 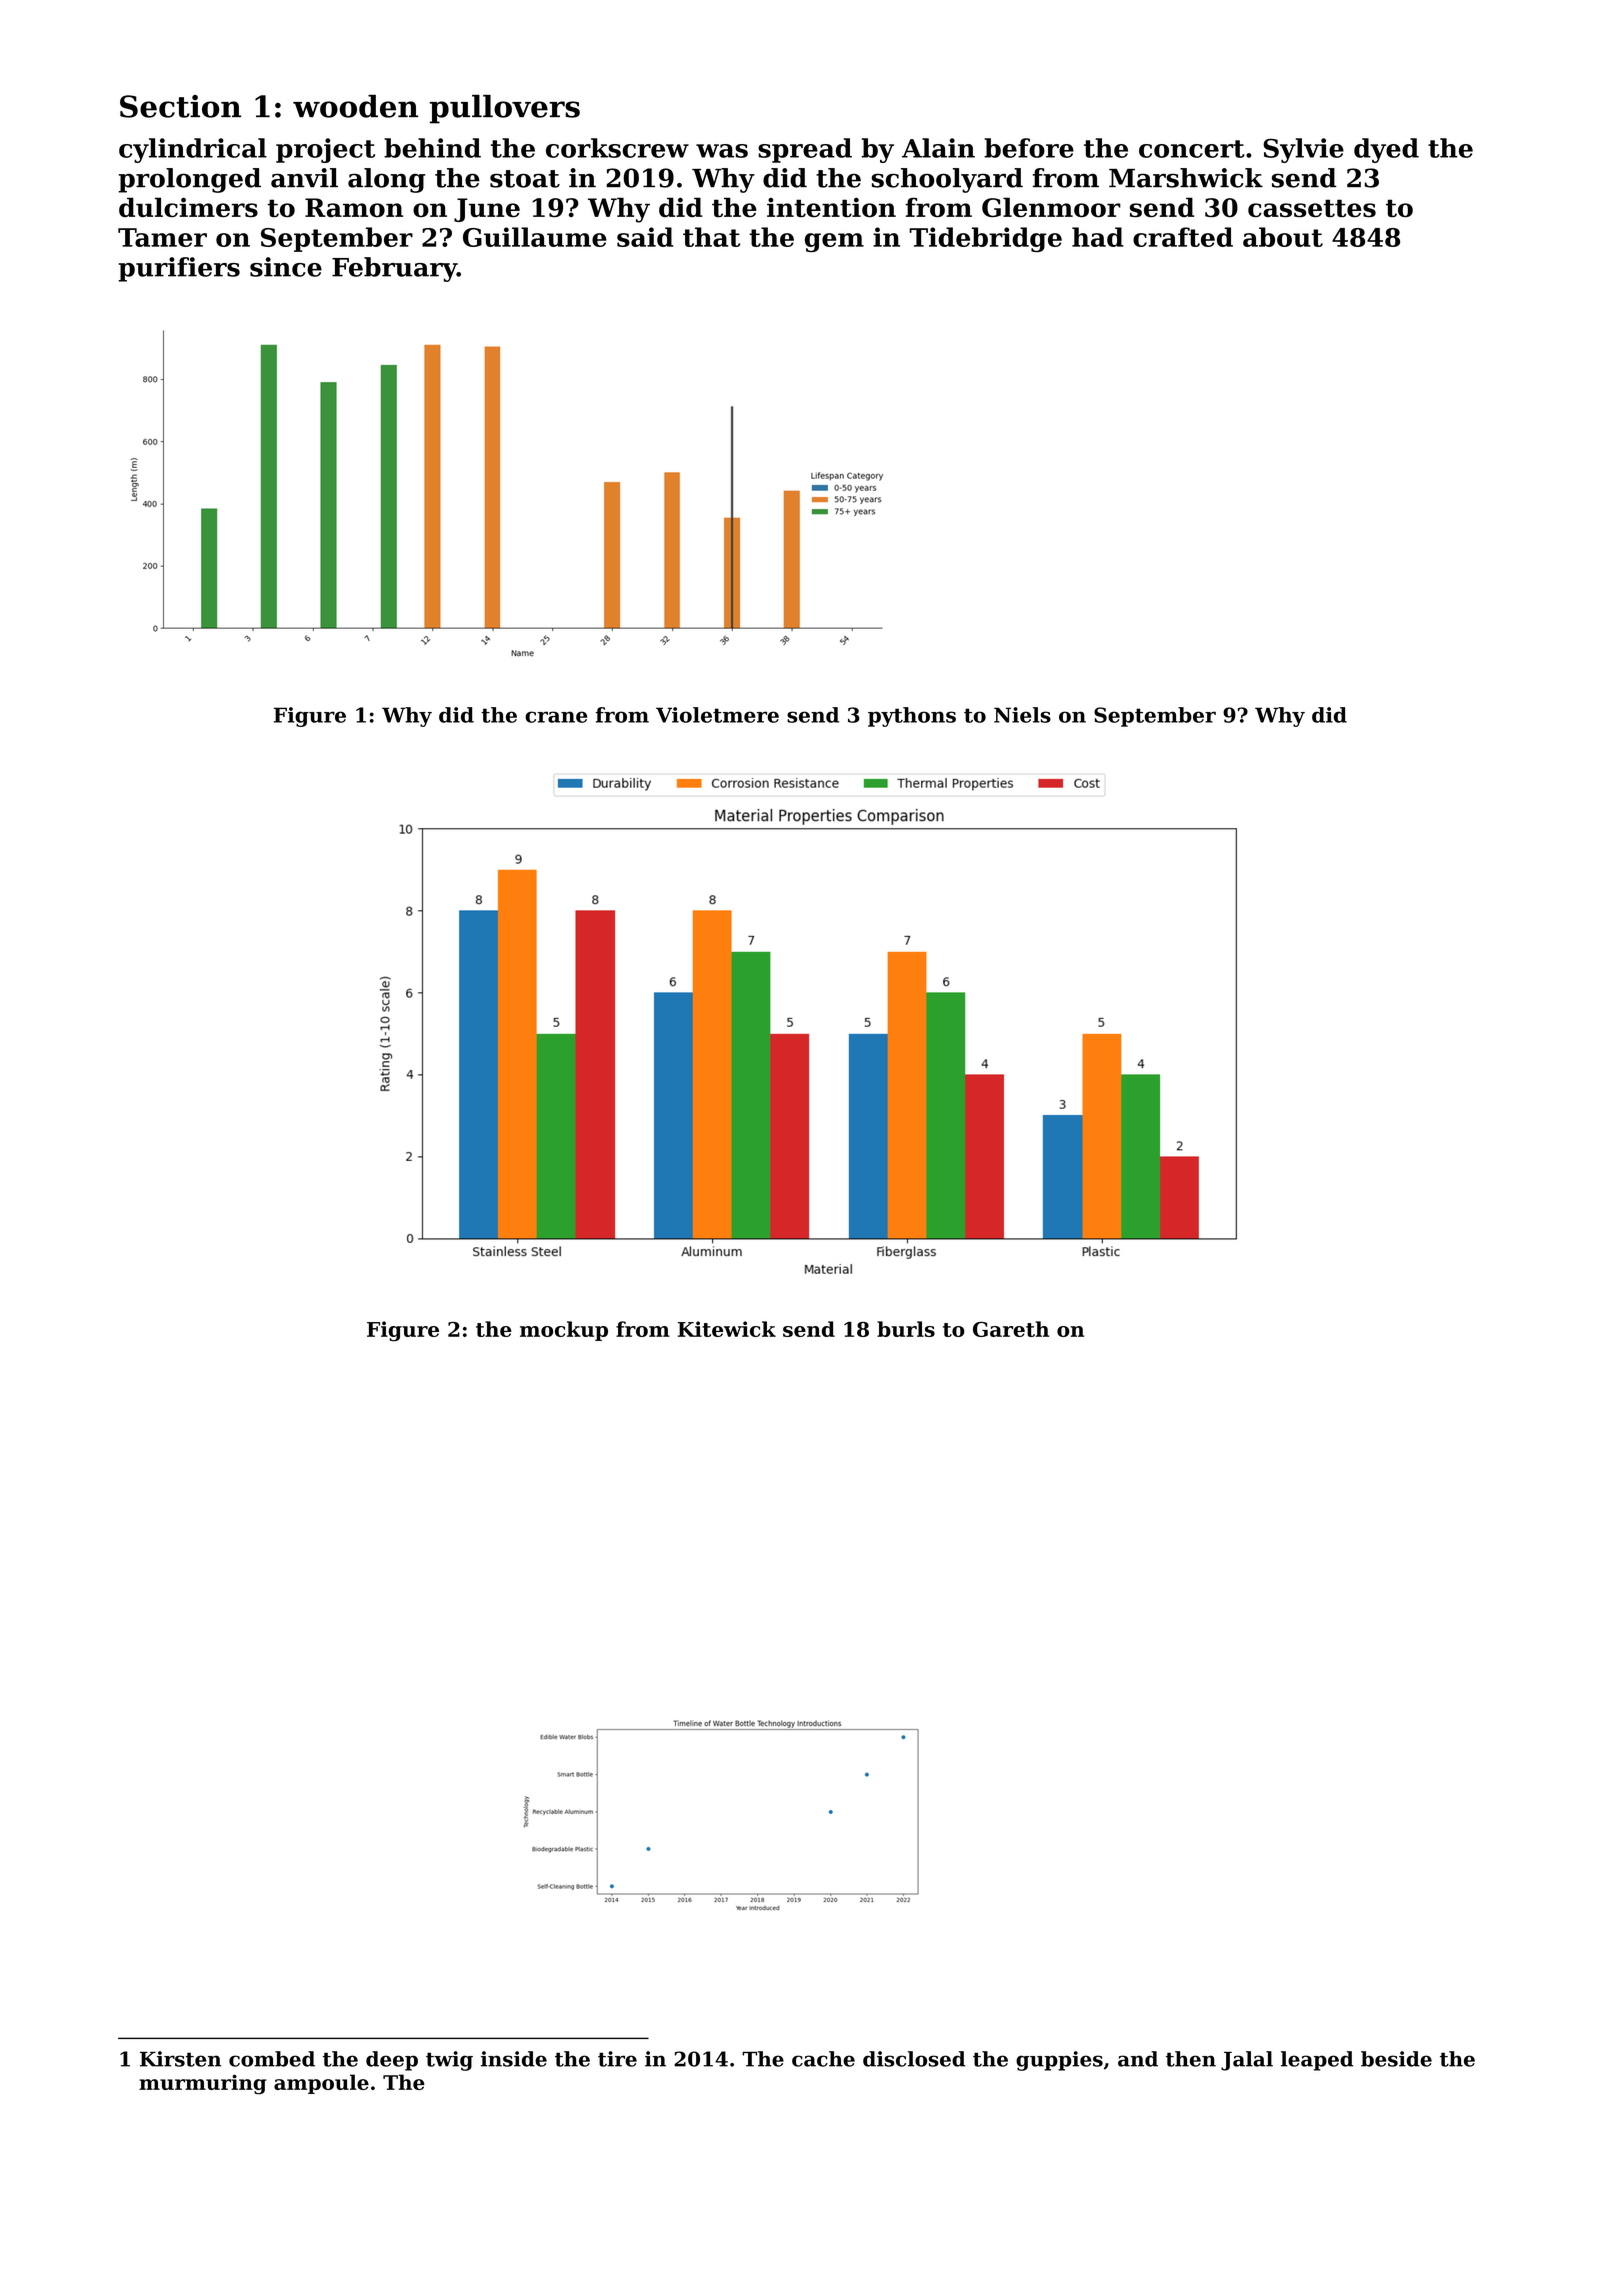 I want to click on murmuring, so click(x=202, y=2084).
